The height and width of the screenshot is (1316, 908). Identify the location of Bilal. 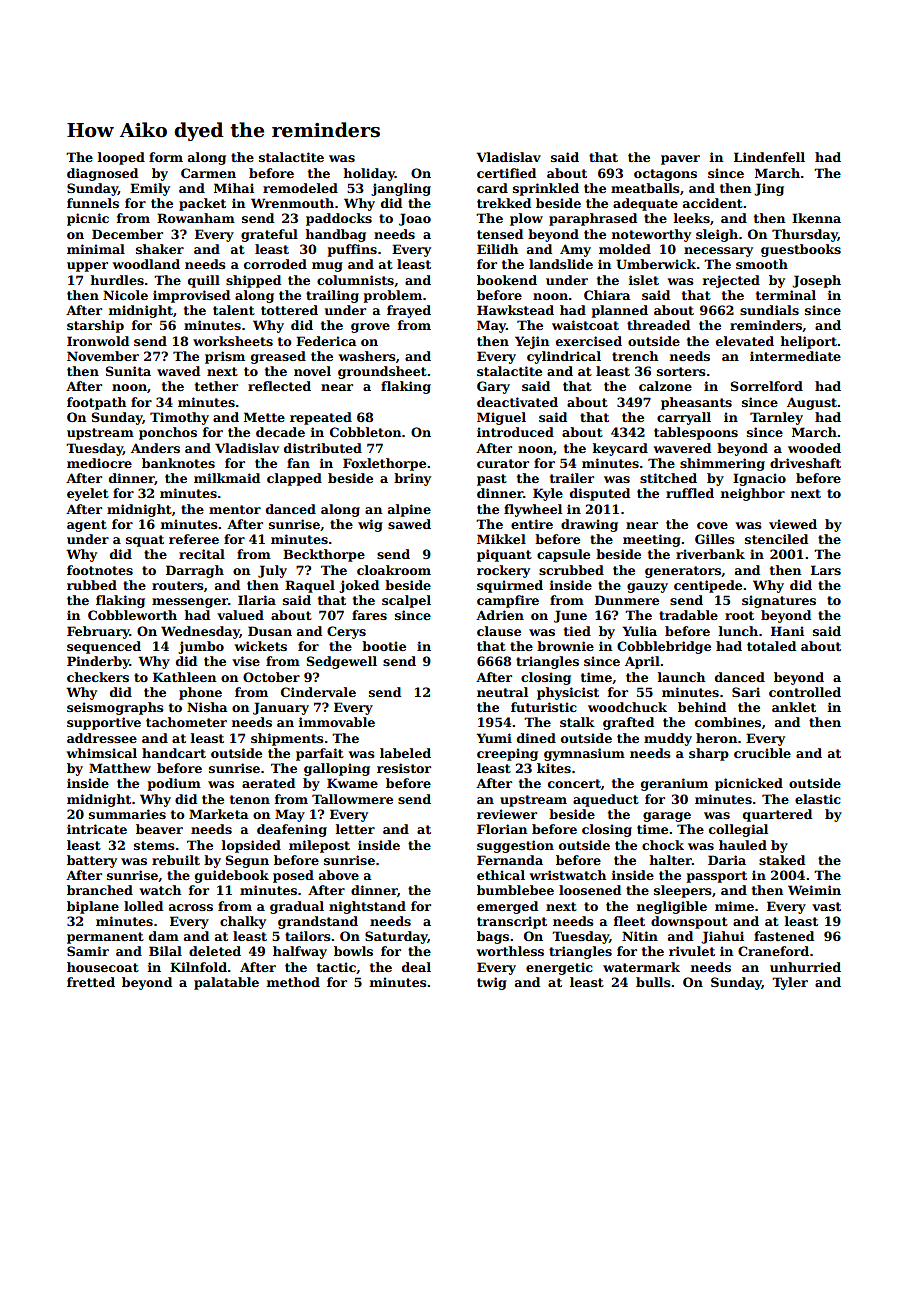
(165, 951).
